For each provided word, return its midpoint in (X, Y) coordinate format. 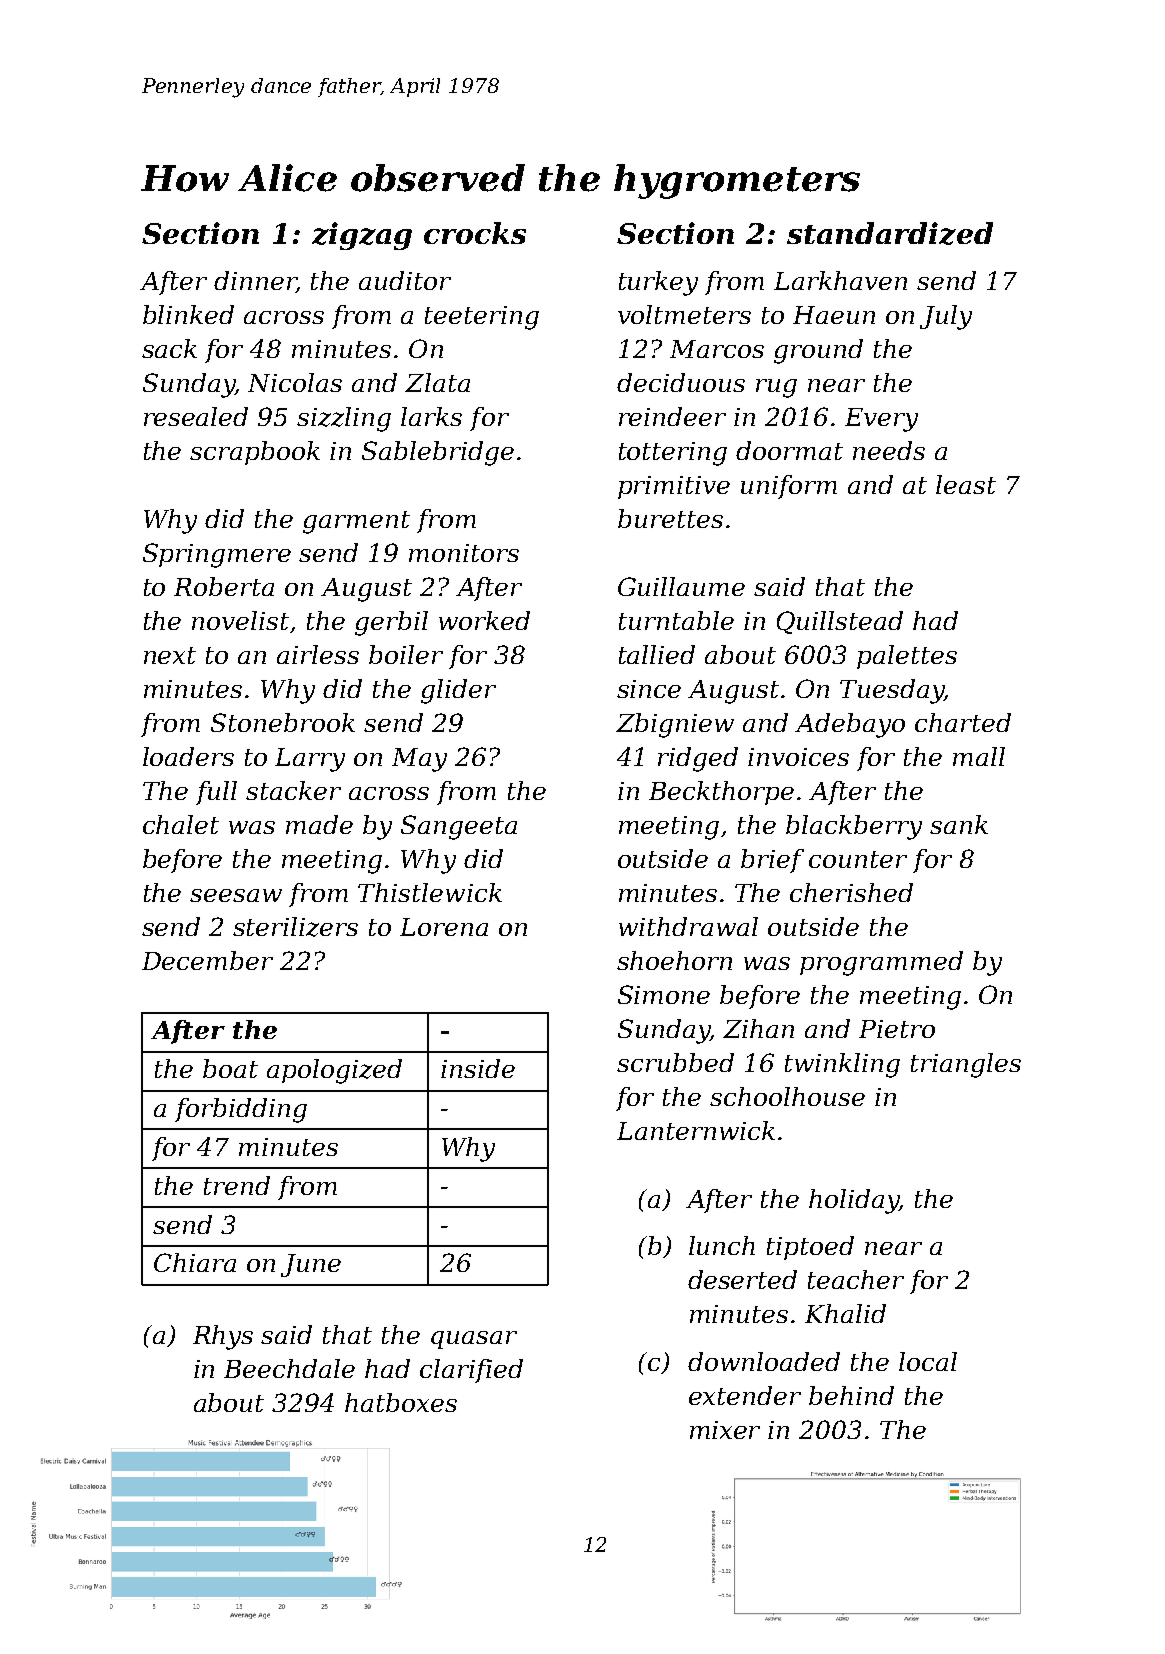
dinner (255, 280)
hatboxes (401, 1402)
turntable (676, 620)
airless (318, 654)
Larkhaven (840, 280)
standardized (890, 233)
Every (881, 420)
